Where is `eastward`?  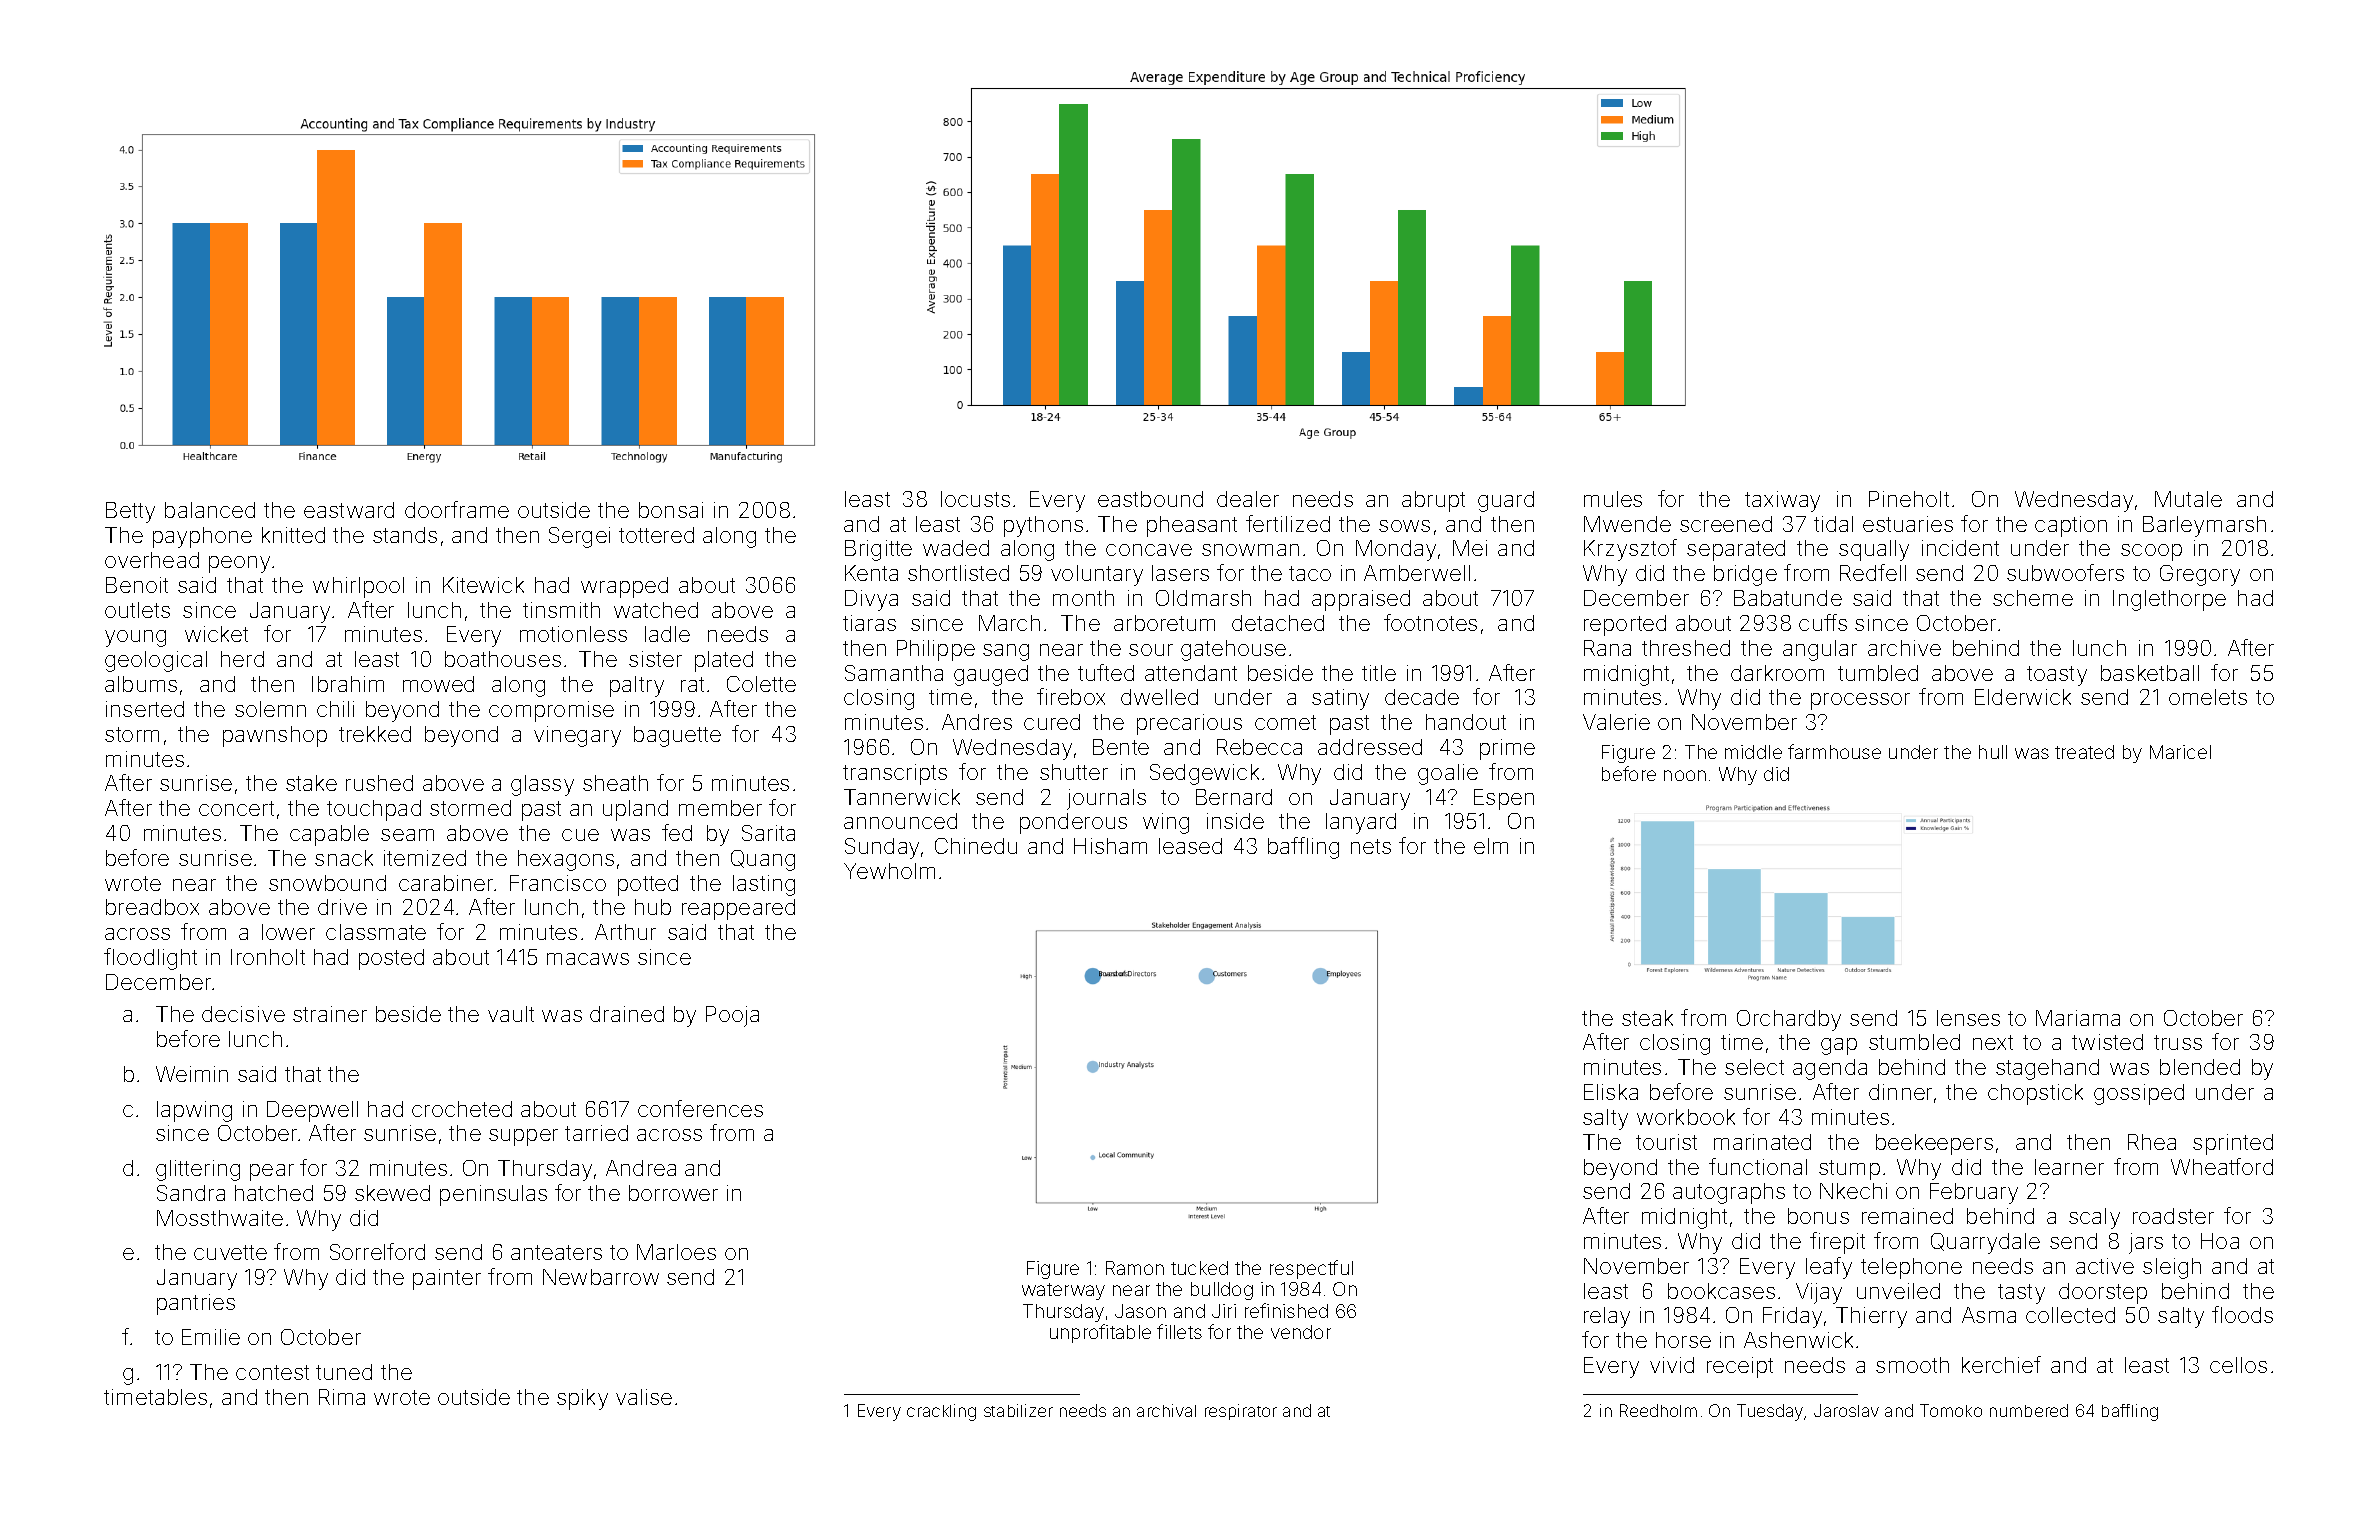
eastward is located at coordinates (349, 510).
